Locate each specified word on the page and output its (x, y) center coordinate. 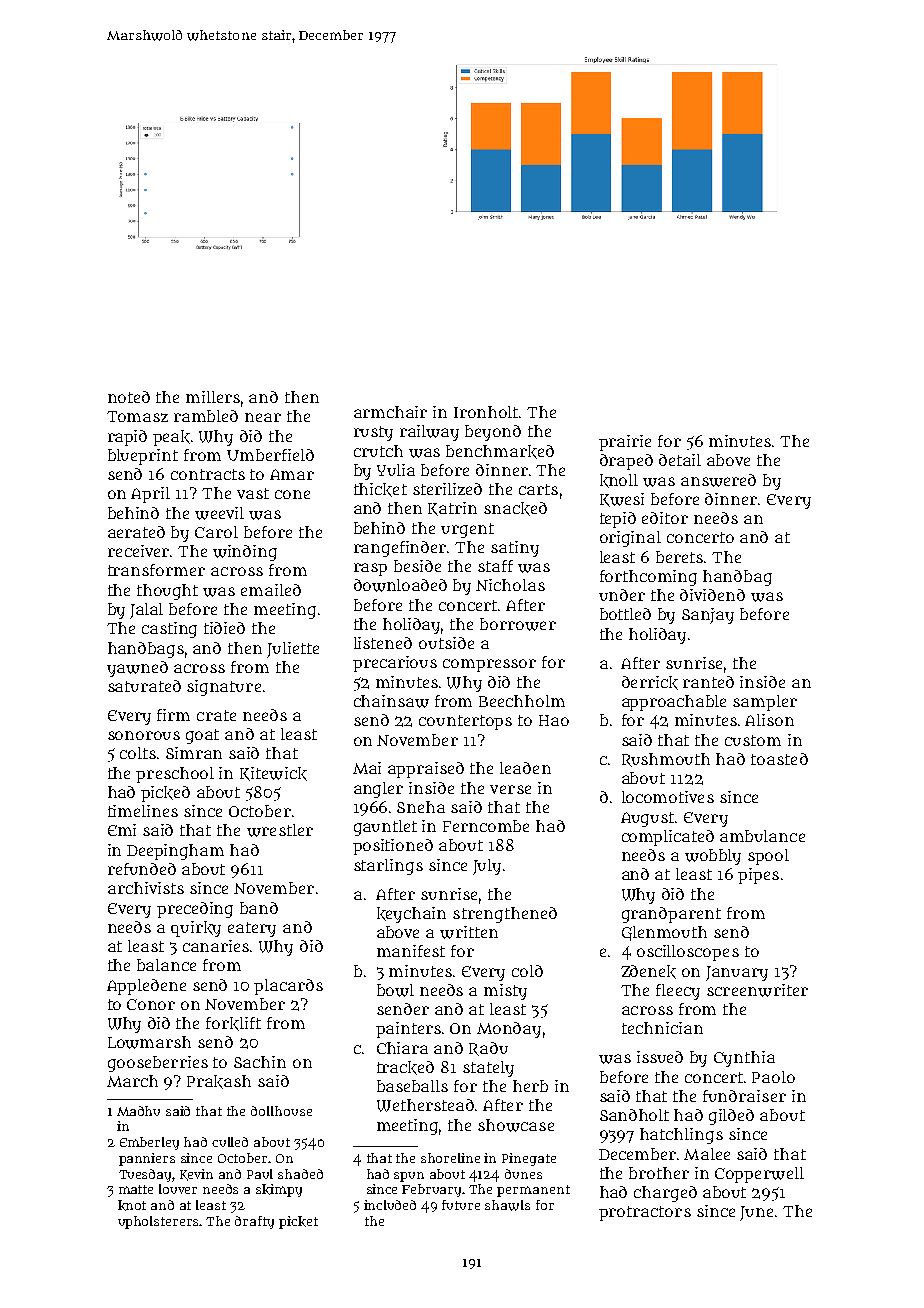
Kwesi (622, 500)
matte (136, 1189)
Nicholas (510, 585)
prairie (625, 443)
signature (224, 688)
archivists (146, 888)
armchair (390, 412)
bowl (395, 990)
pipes (758, 876)
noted (129, 397)
